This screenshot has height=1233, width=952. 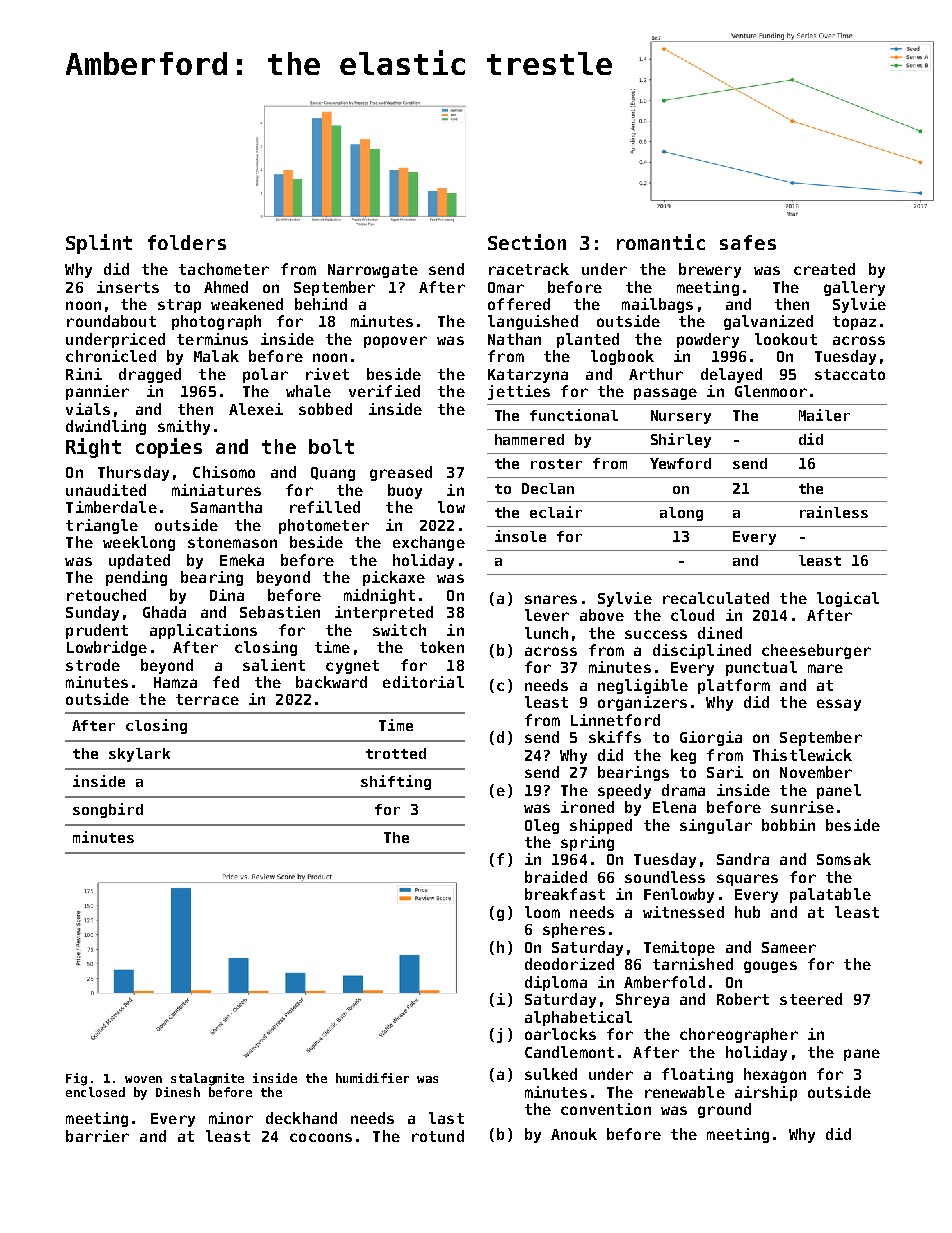 What do you see at coordinates (551, 599) in the screenshot?
I see `snares` at bounding box center [551, 599].
